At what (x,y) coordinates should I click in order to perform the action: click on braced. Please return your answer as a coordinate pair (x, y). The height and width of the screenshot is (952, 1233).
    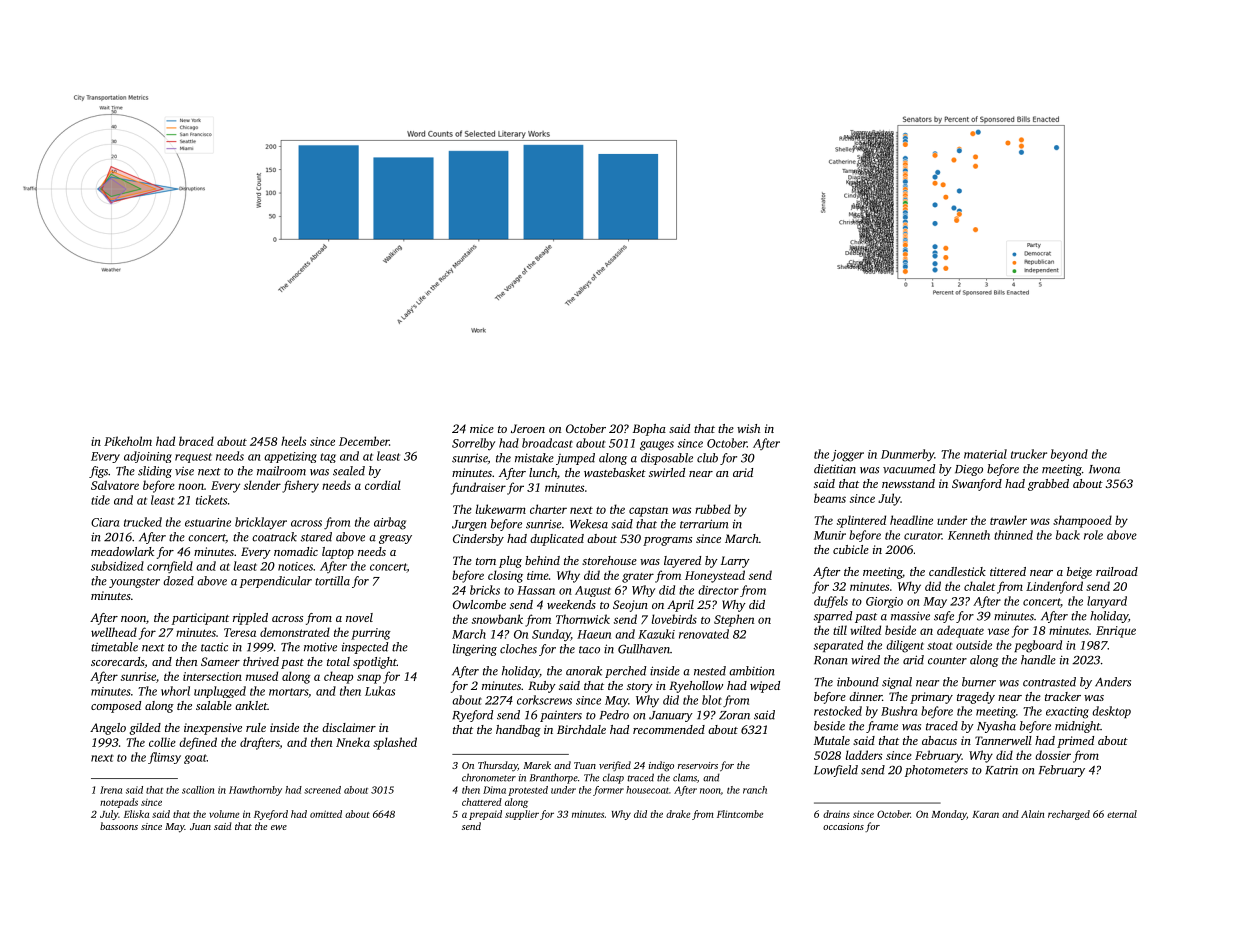
    Looking at the image, I should click on (196, 441).
